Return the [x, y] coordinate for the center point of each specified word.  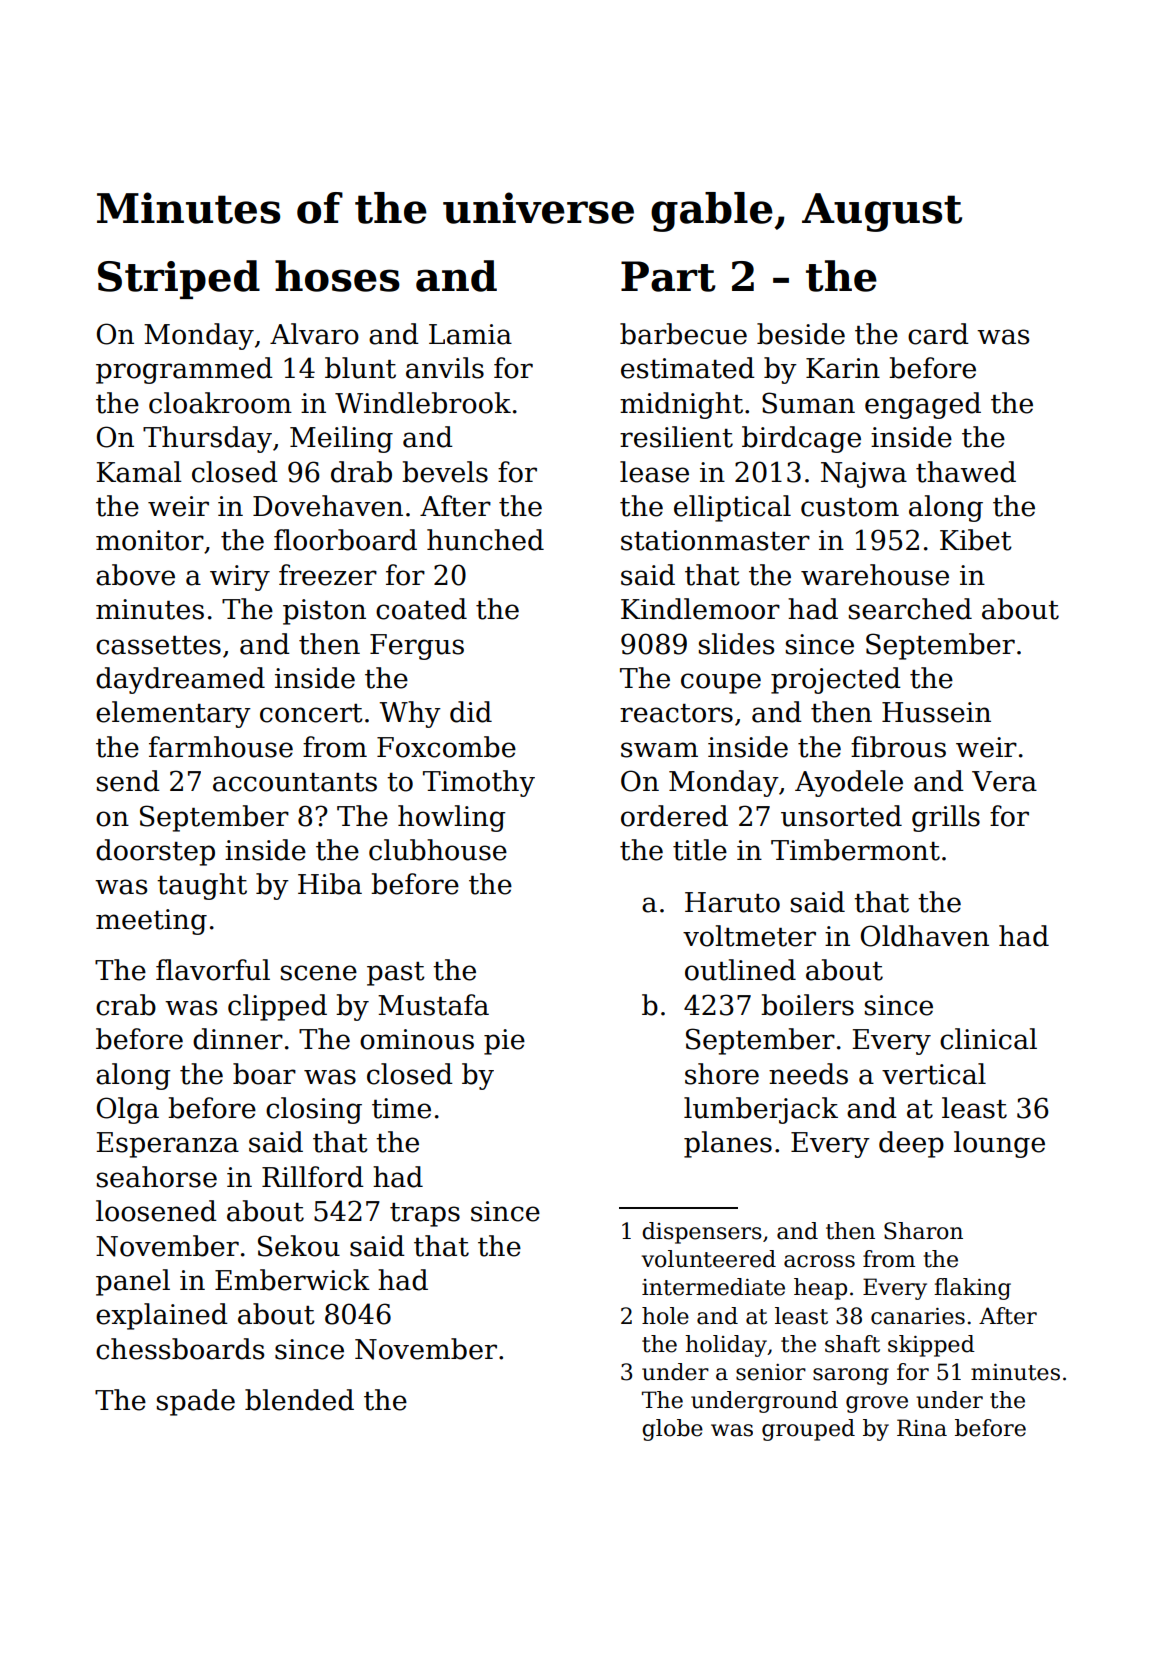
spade [196, 1402]
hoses [337, 276]
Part [668, 276]
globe [672, 1430]
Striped [179, 279]
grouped [808, 1430]
